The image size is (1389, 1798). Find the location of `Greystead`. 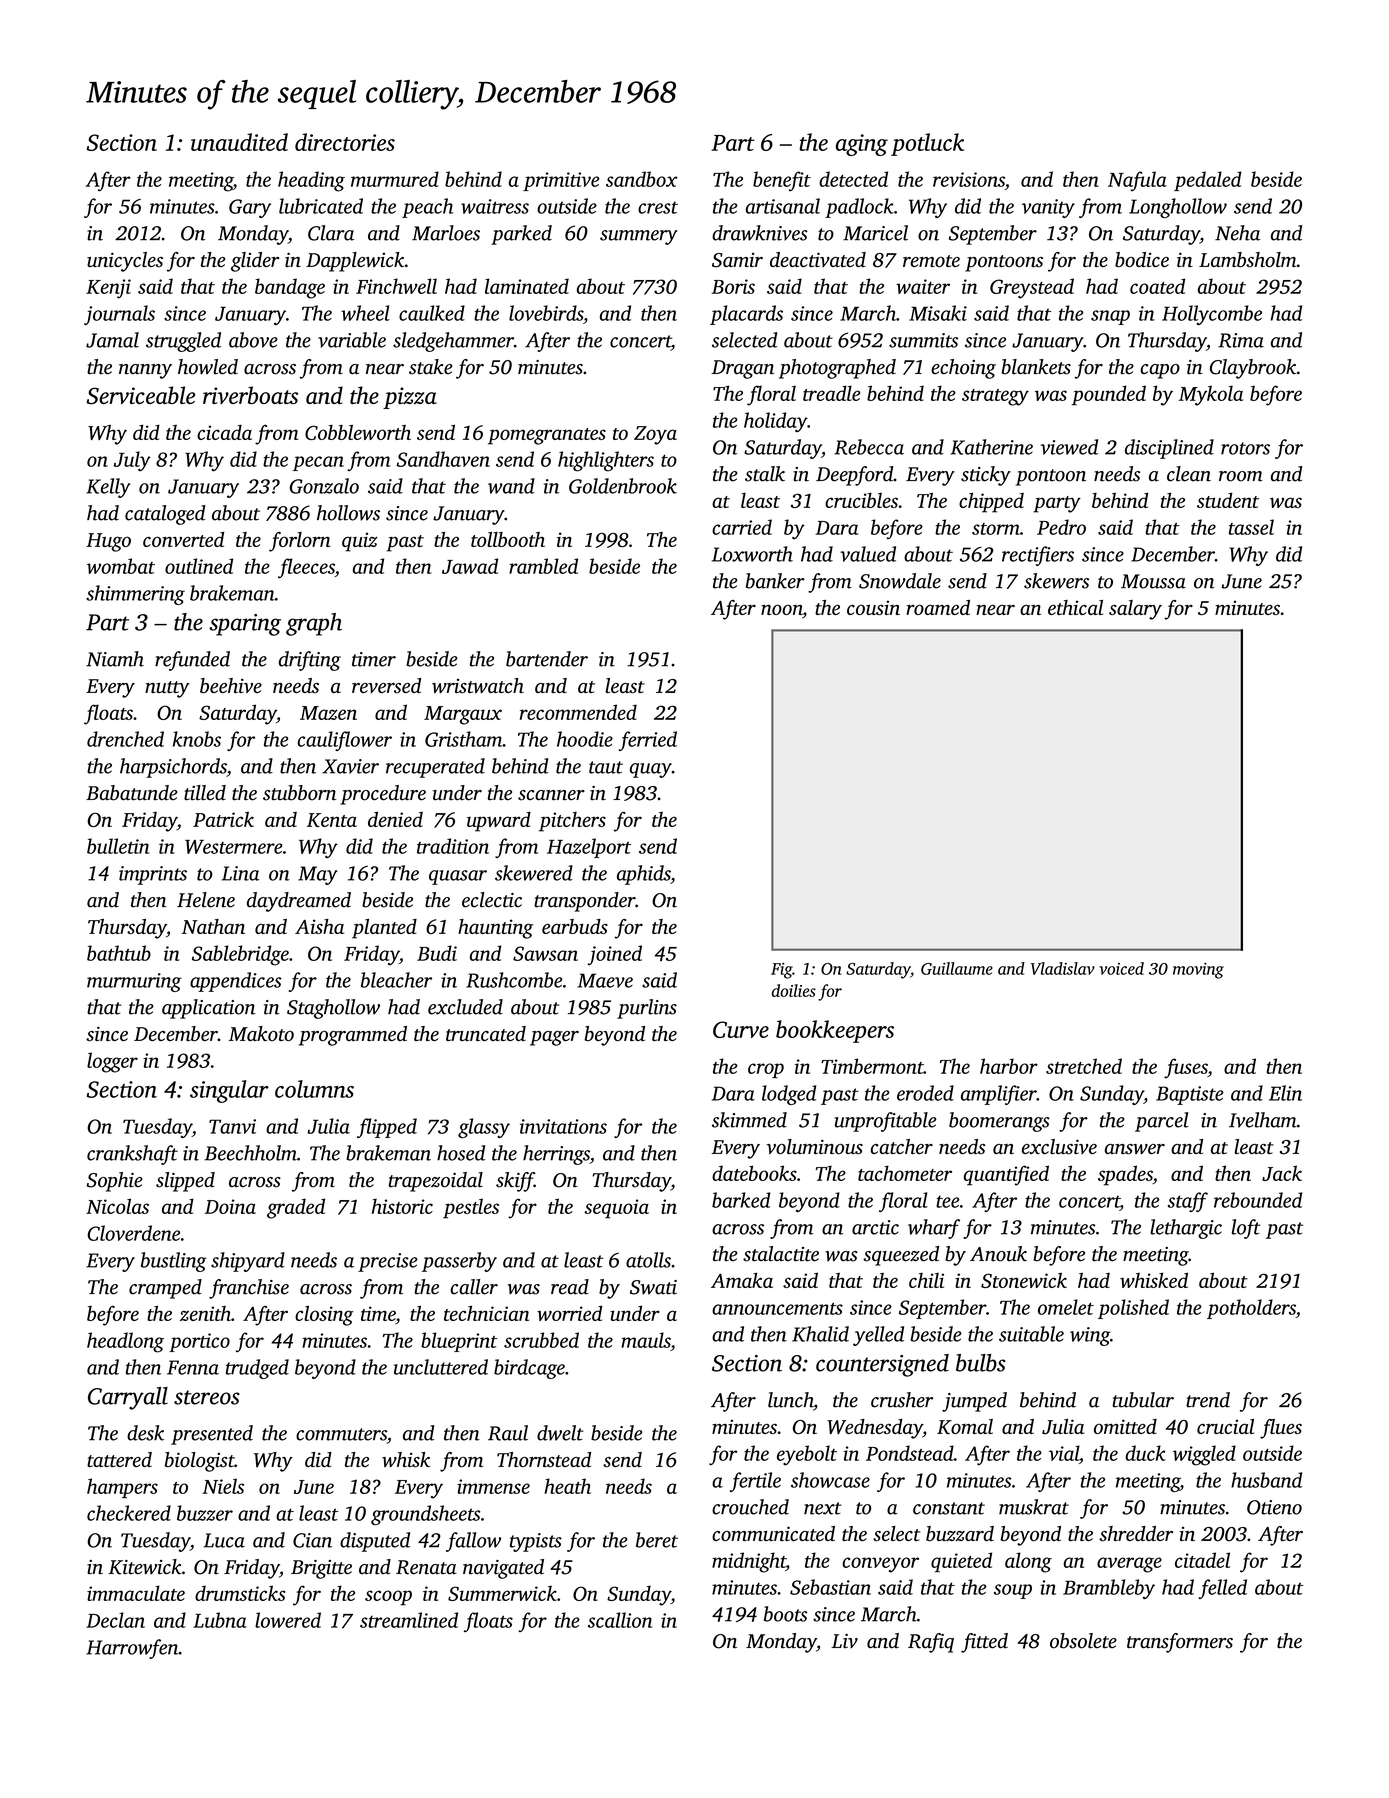

Greystead is located at coordinates (1032, 288).
